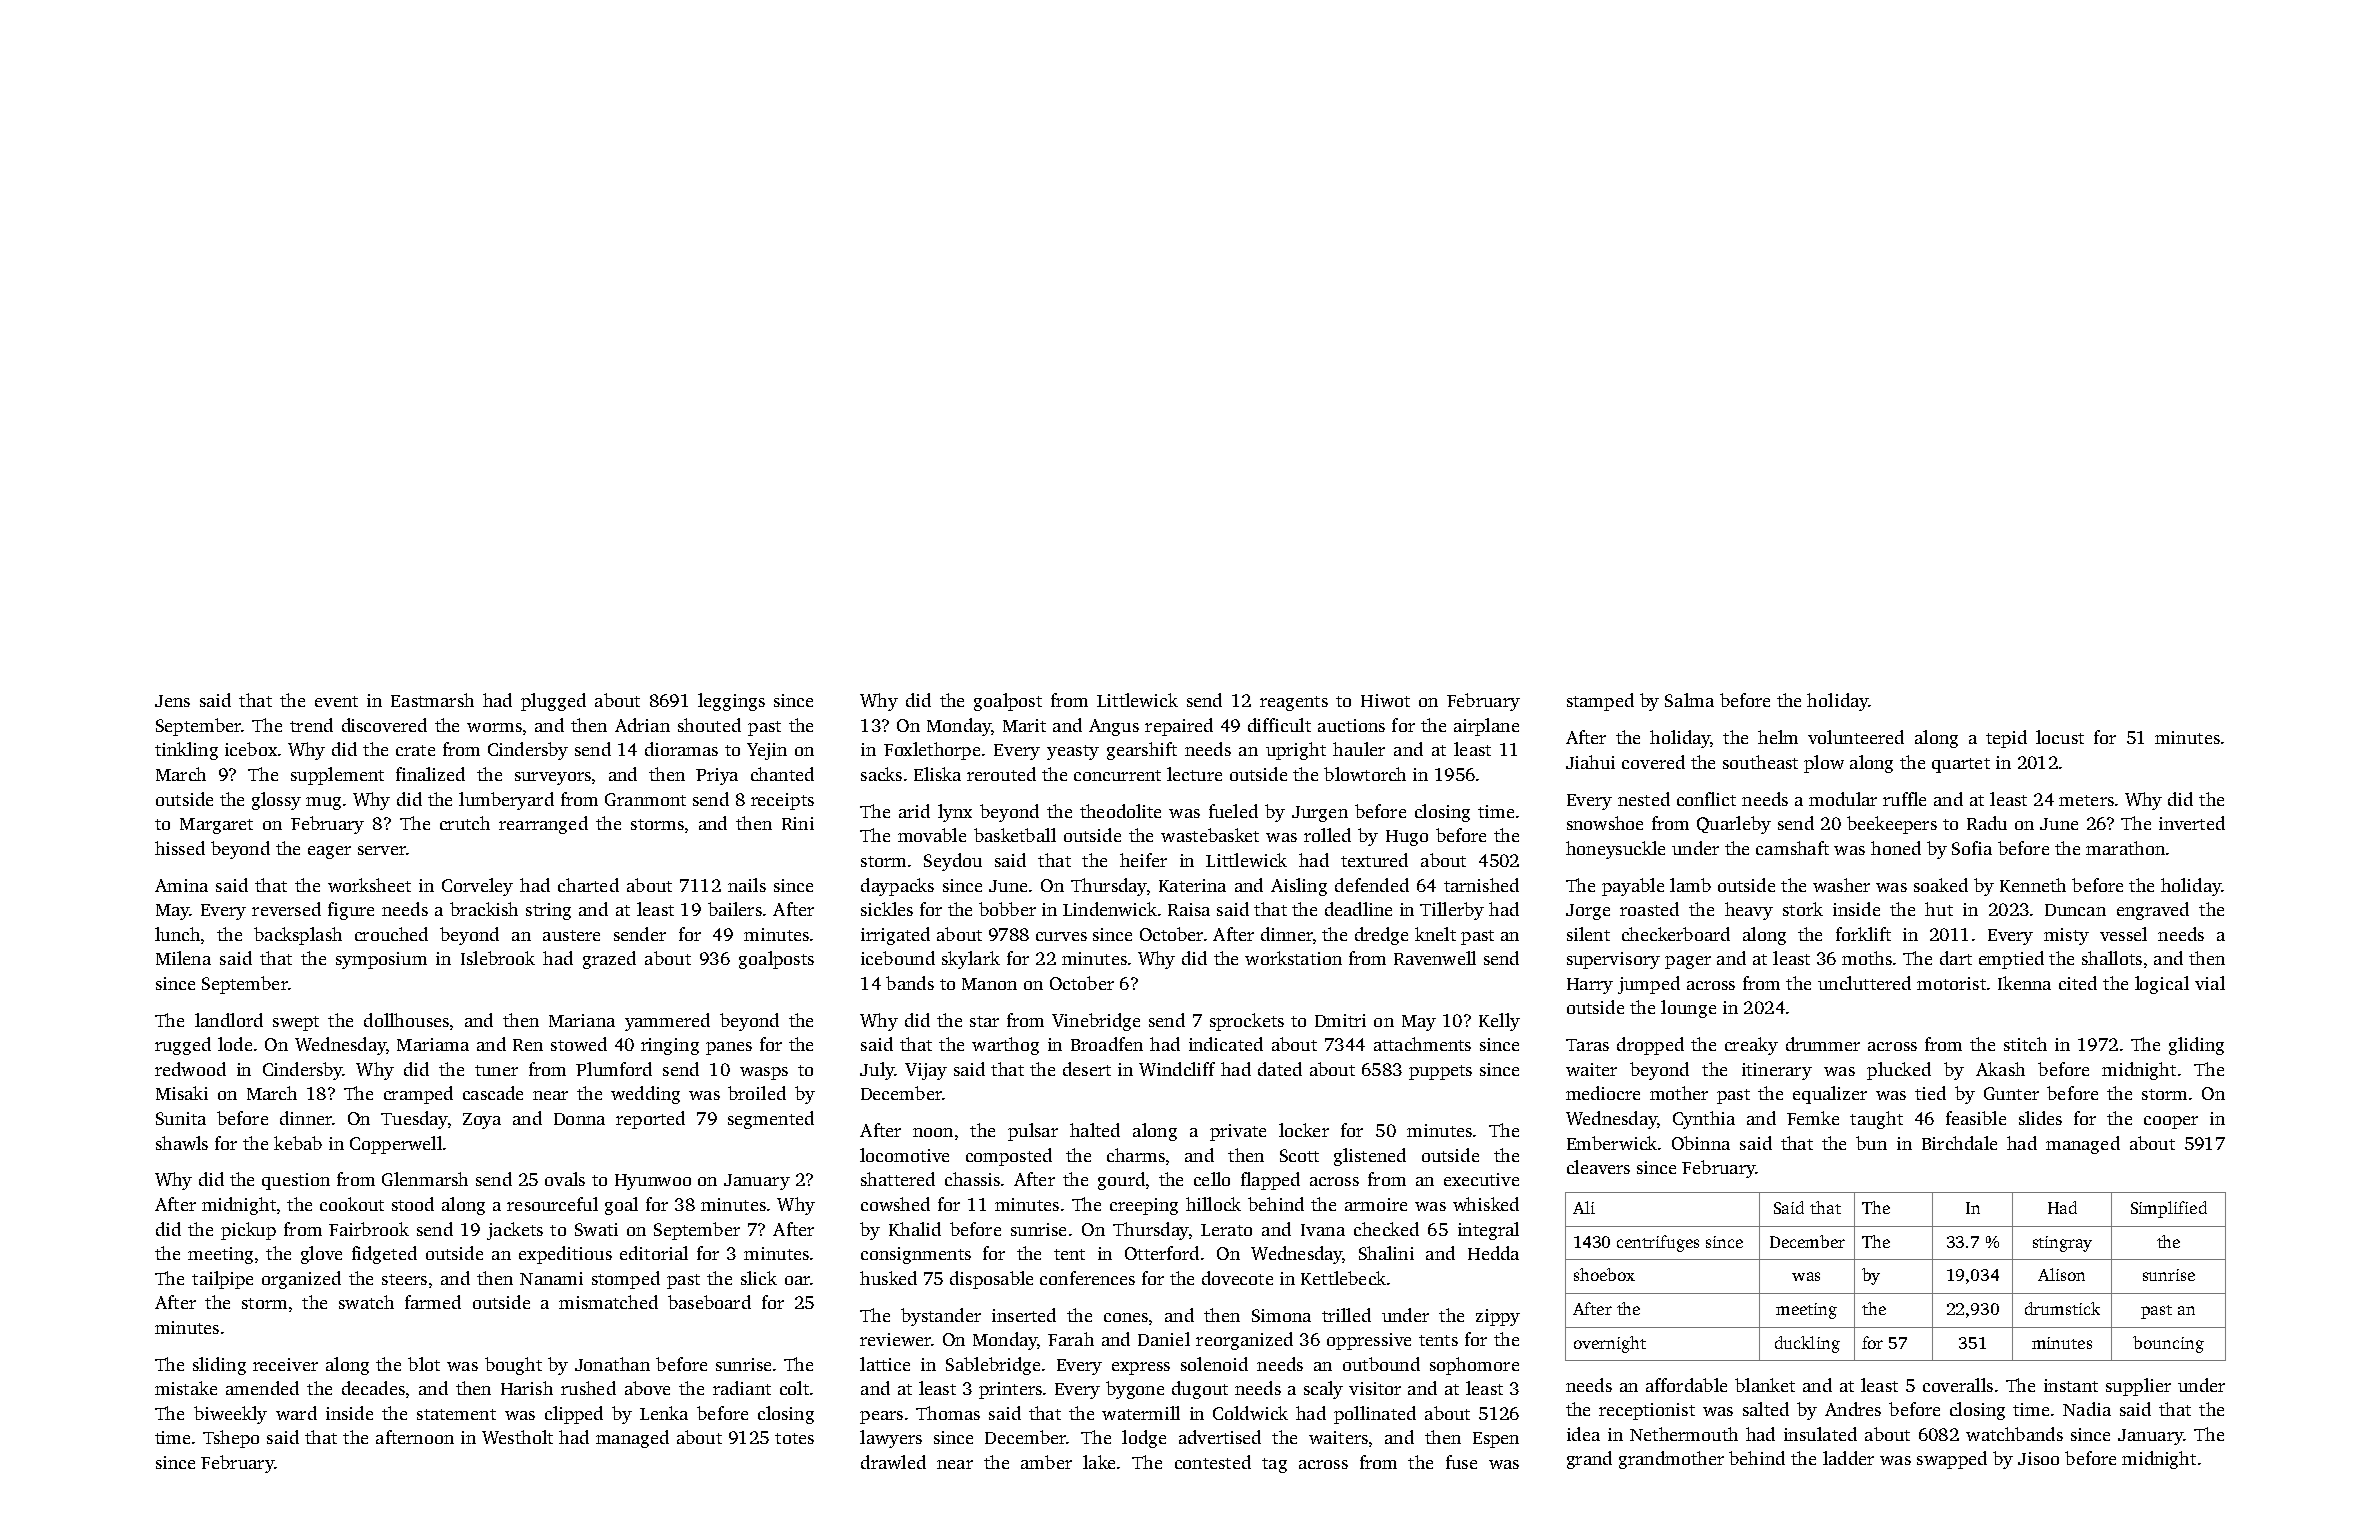 This screenshot has width=2380, height=1540. I want to click on workstation, so click(1293, 958).
